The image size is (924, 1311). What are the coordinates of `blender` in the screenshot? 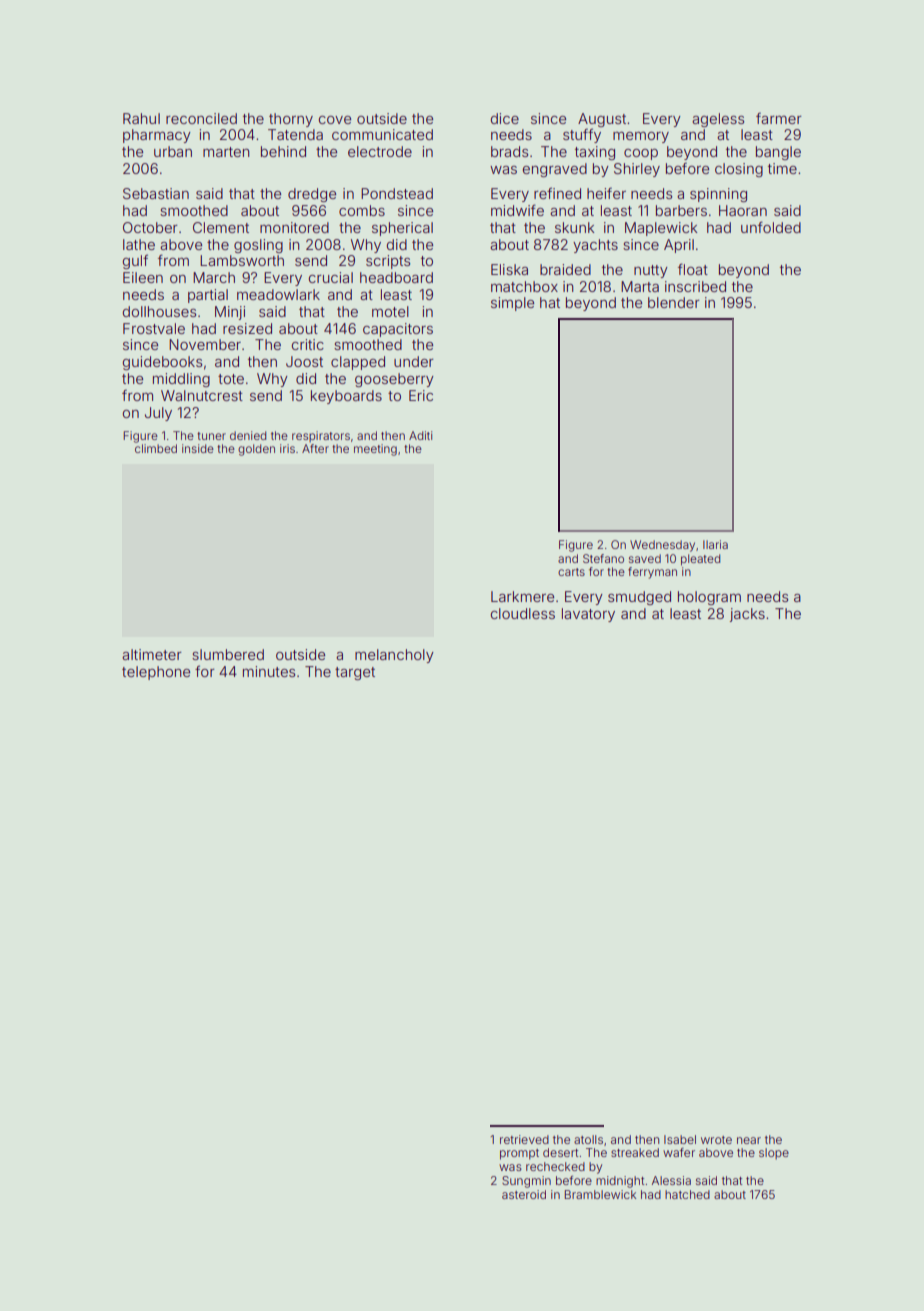 It's located at (674, 302).
